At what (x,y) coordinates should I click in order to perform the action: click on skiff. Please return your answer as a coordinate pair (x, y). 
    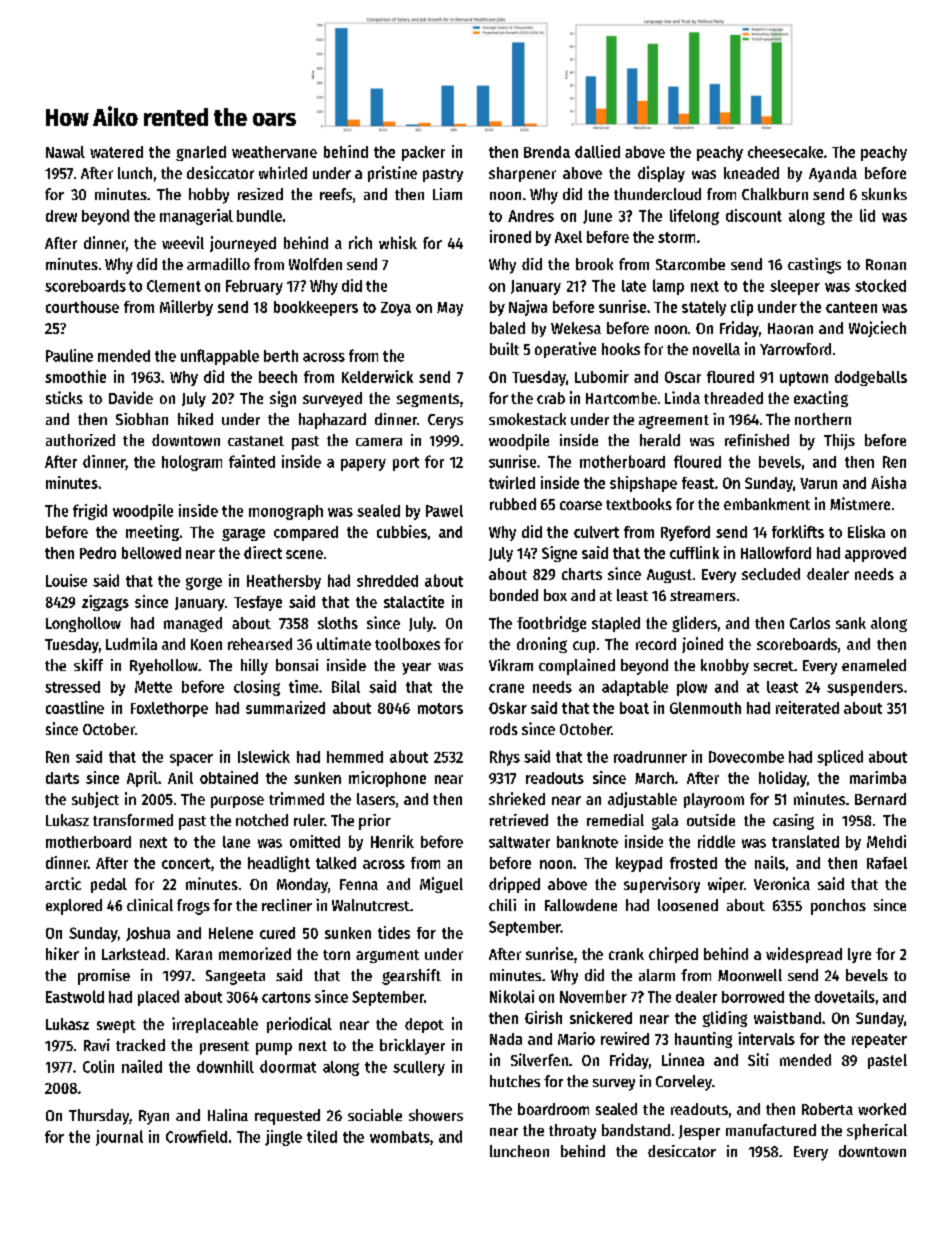
    Looking at the image, I should click on (88, 665).
